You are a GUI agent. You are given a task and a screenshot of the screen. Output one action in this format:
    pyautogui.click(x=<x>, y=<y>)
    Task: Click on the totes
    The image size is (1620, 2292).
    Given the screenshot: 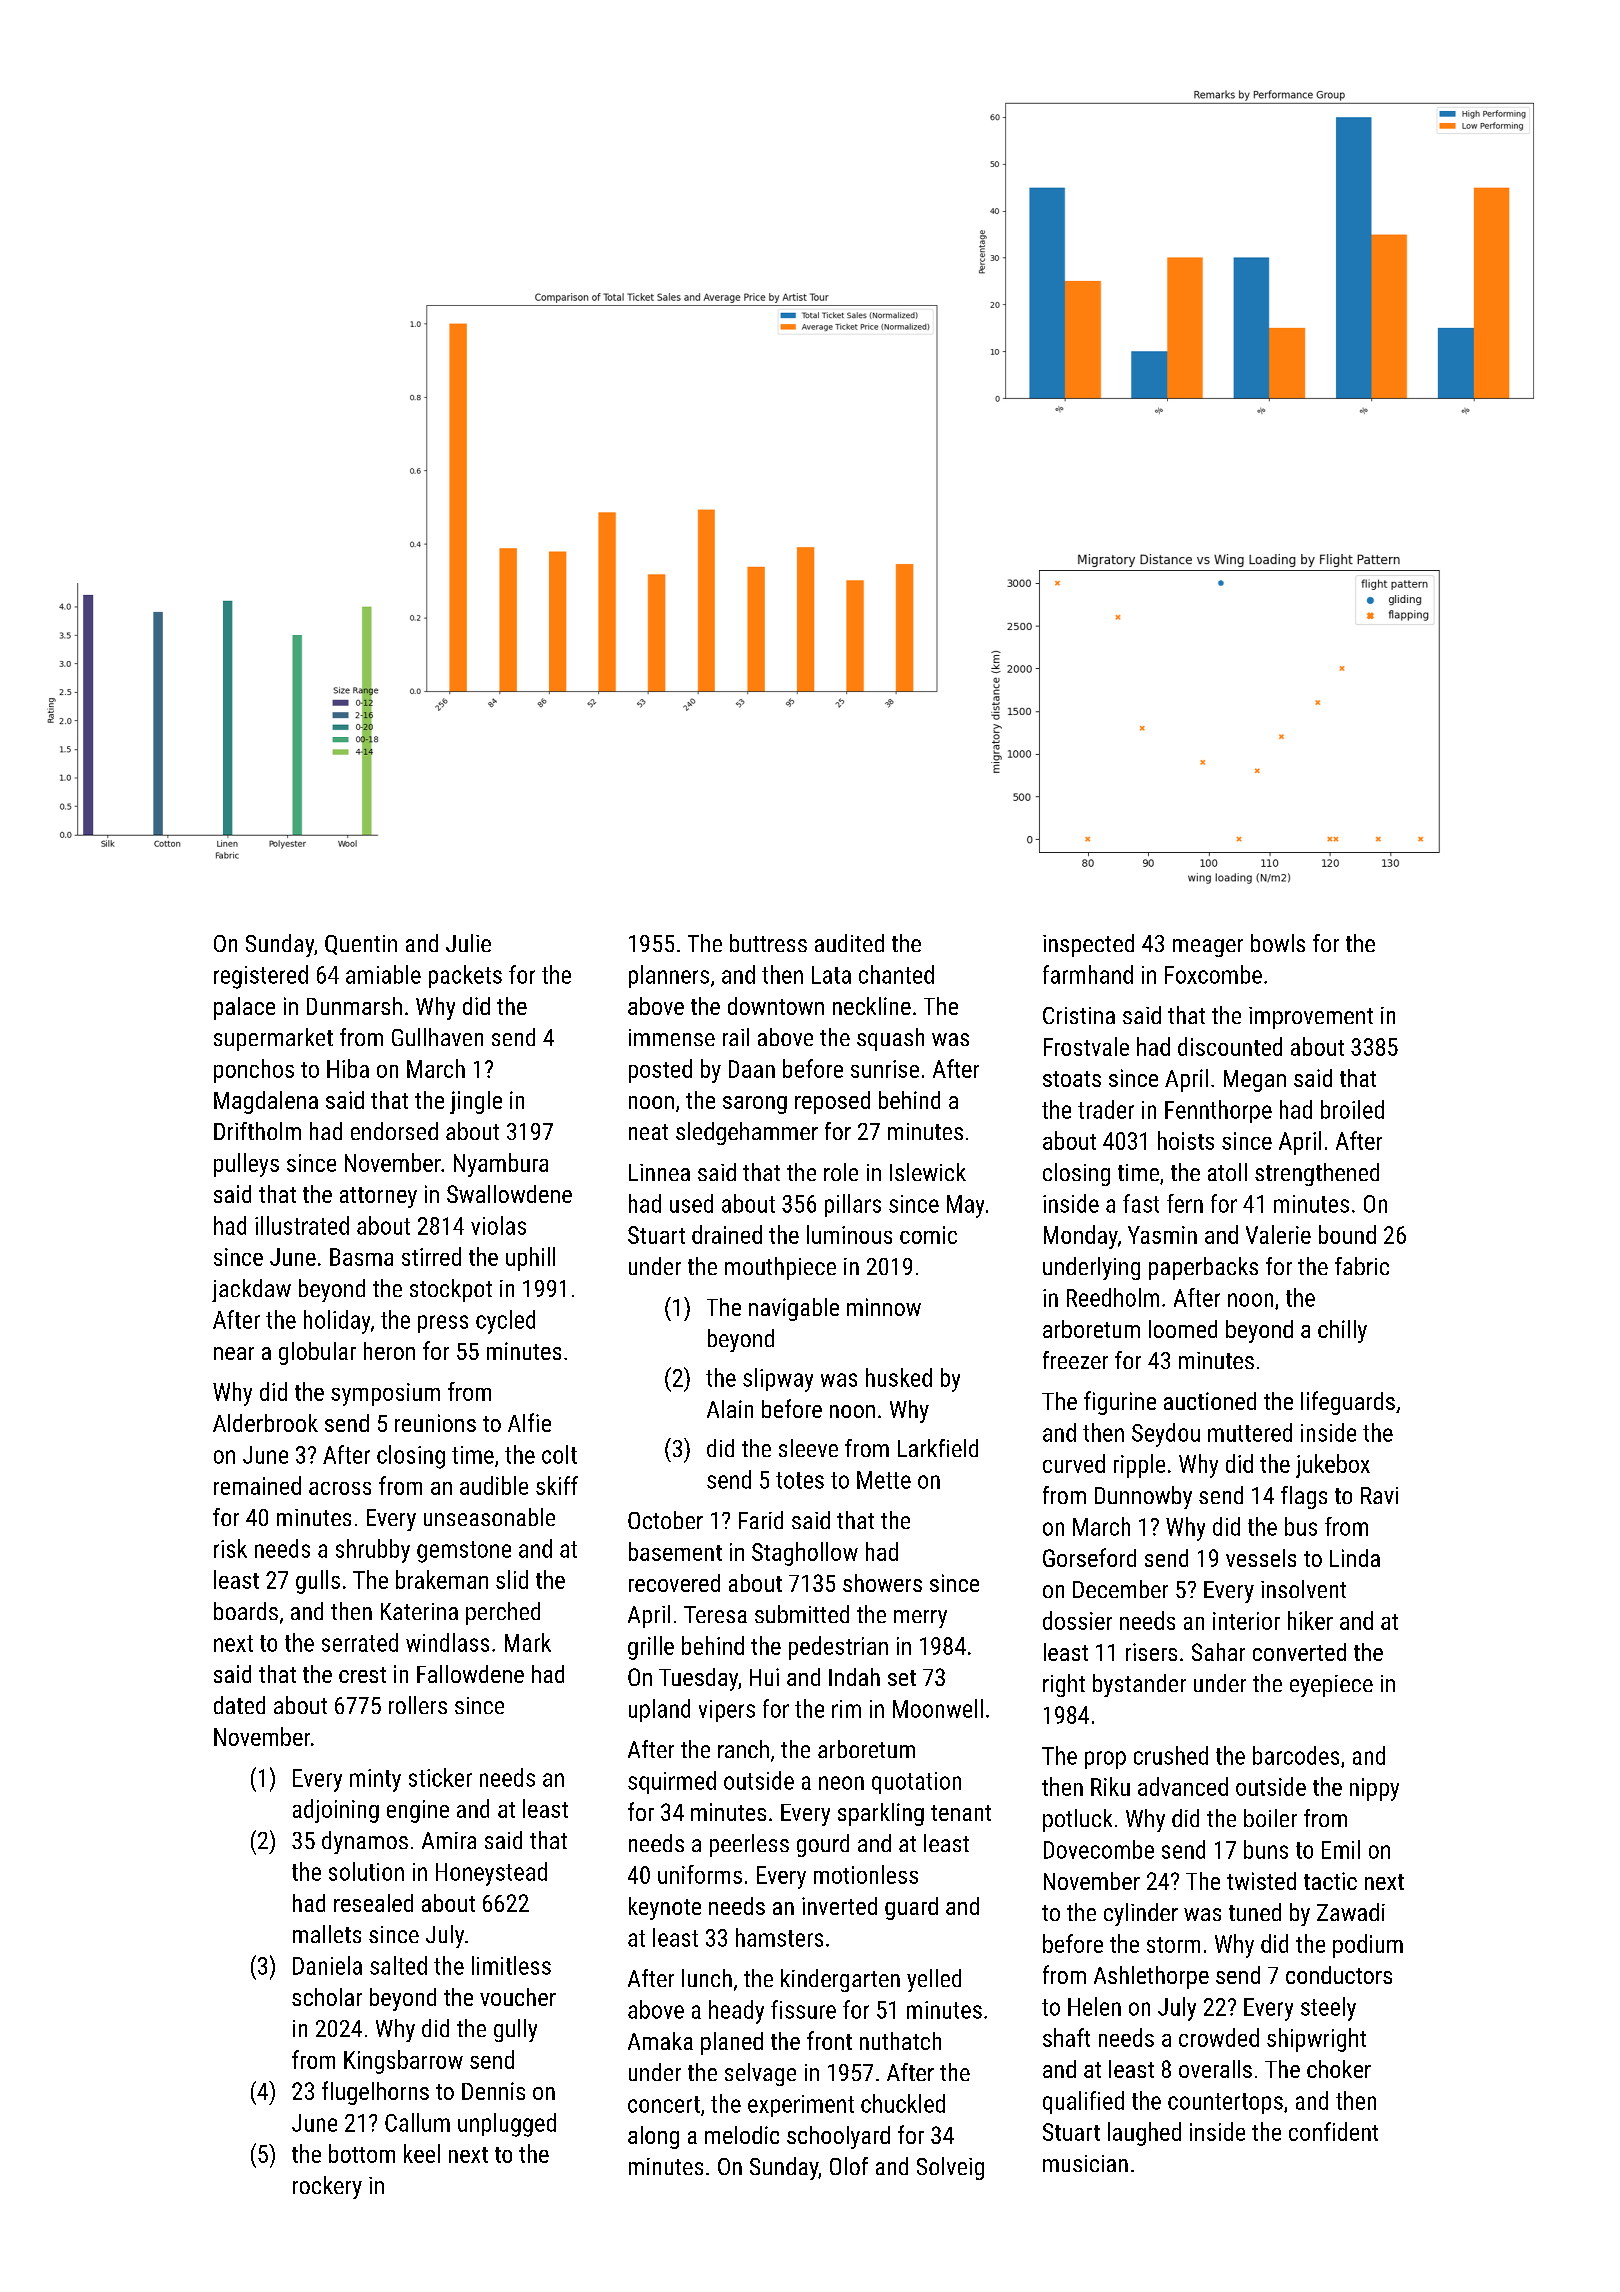 What is the action you would take?
    pyautogui.click(x=800, y=1480)
